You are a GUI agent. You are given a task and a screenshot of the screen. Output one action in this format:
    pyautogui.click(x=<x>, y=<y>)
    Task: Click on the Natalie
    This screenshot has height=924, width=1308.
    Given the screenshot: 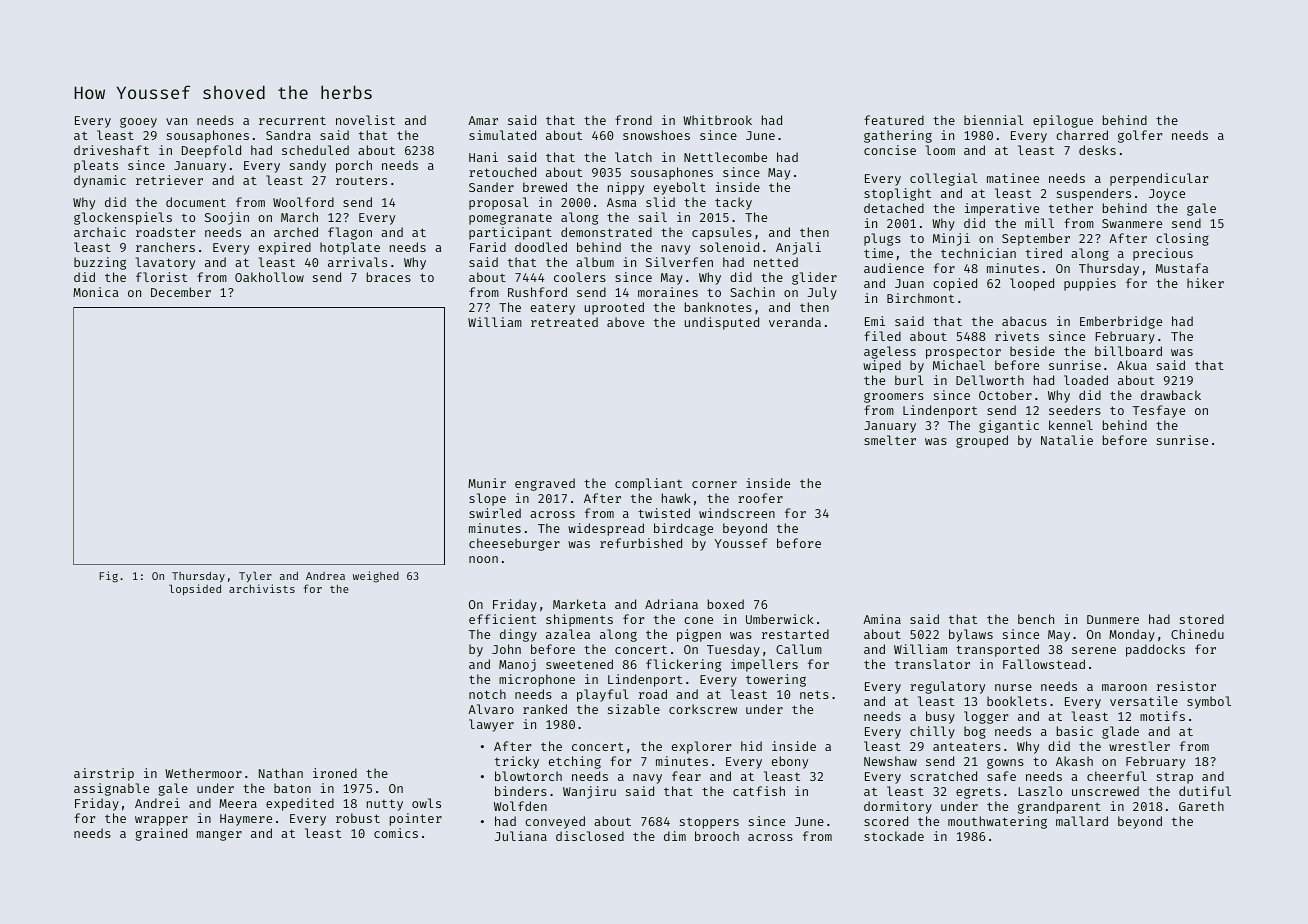 What is the action you would take?
    pyautogui.click(x=1067, y=440)
